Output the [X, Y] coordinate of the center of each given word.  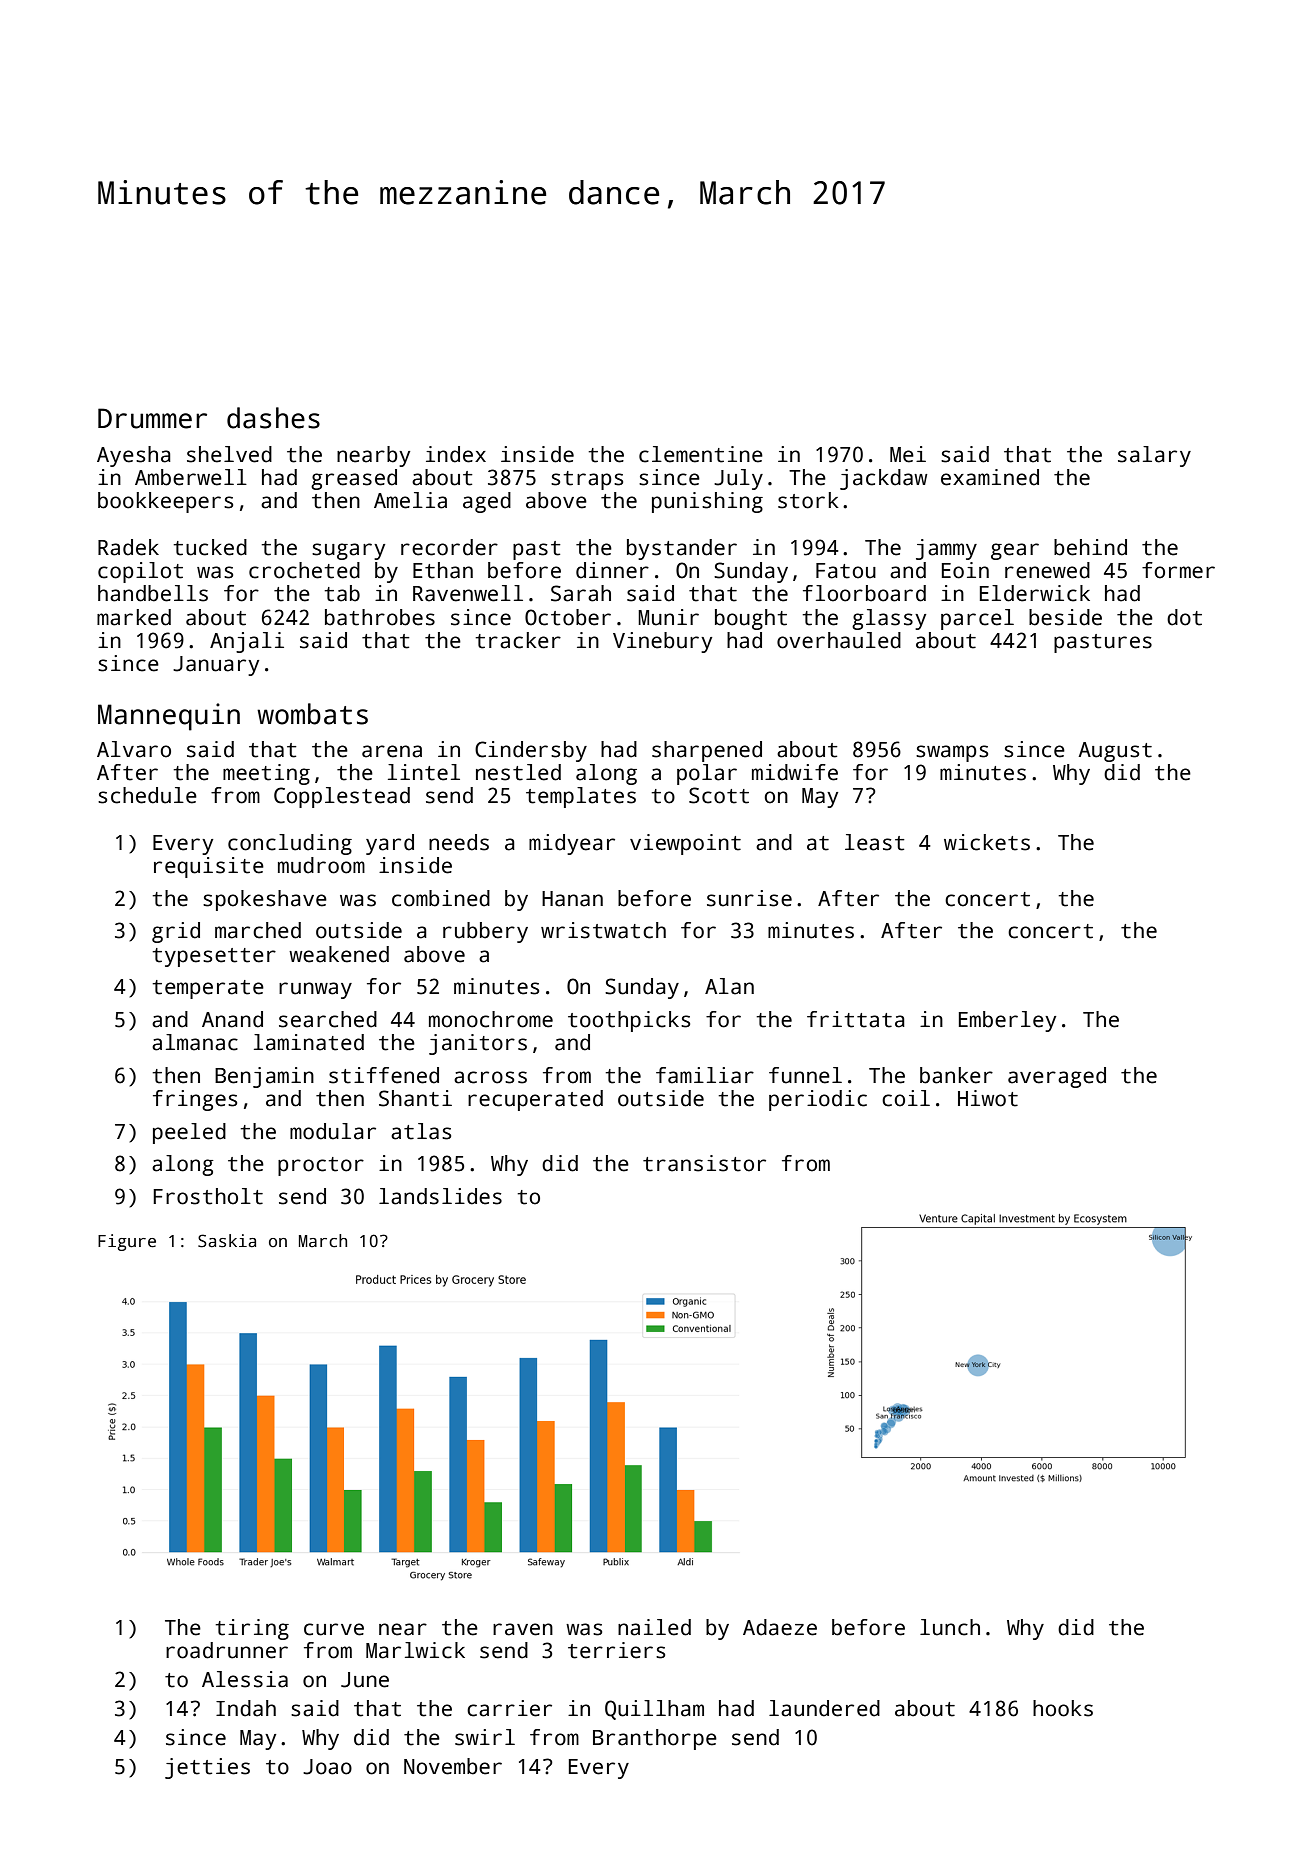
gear [1015, 551]
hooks [1063, 1708]
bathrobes [380, 617]
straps [587, 480]
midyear [572, 844]
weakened [339, 954]
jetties [207, 1768]
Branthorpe [655, 1739]
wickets [987, 842]
